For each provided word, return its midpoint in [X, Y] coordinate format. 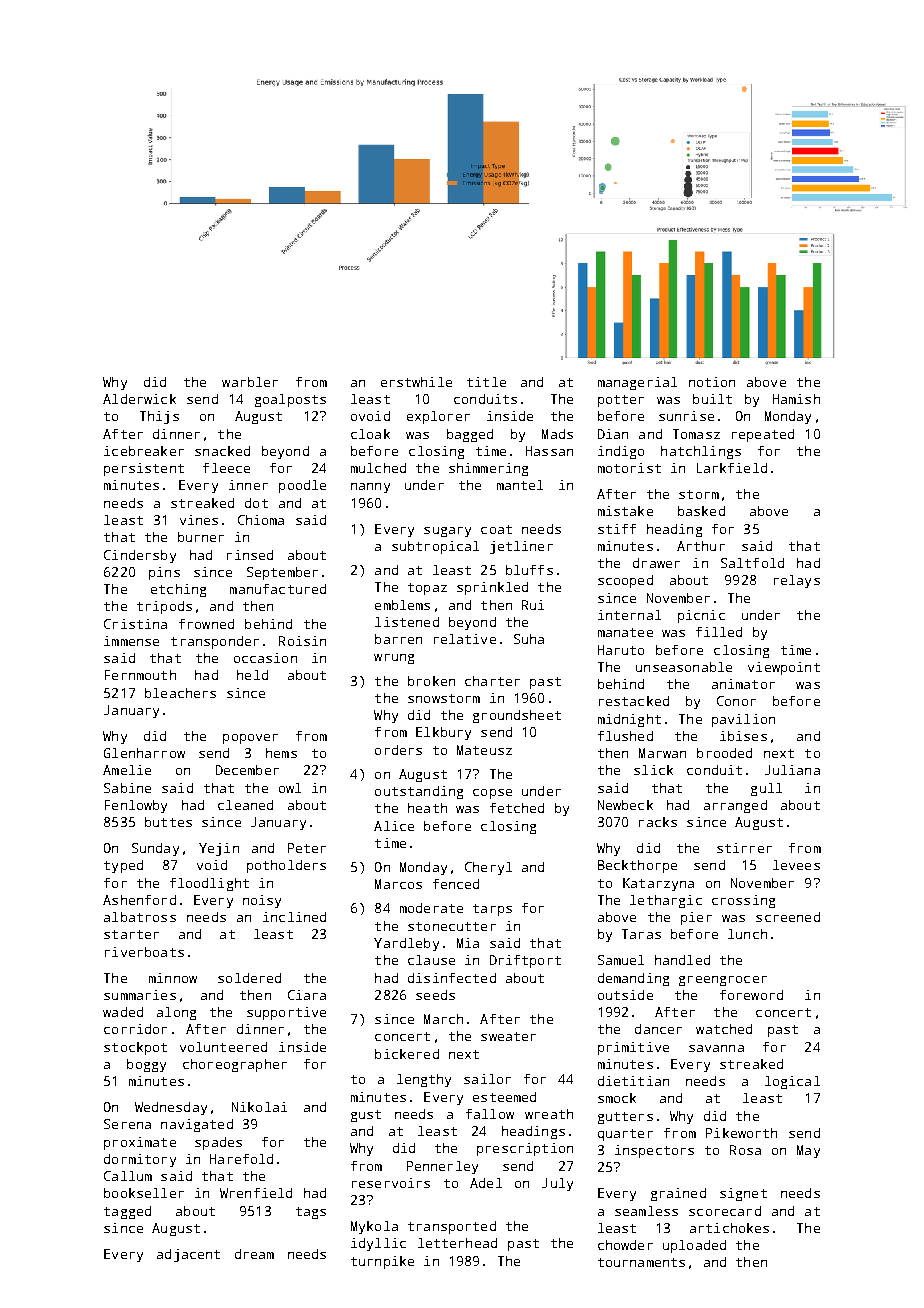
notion [712, 382]
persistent [144, 469]
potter [621, 401]
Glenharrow [144, 753]
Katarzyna [658, 884]
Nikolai [259, 1107]
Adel [486, 1183]
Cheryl [488, 868]
